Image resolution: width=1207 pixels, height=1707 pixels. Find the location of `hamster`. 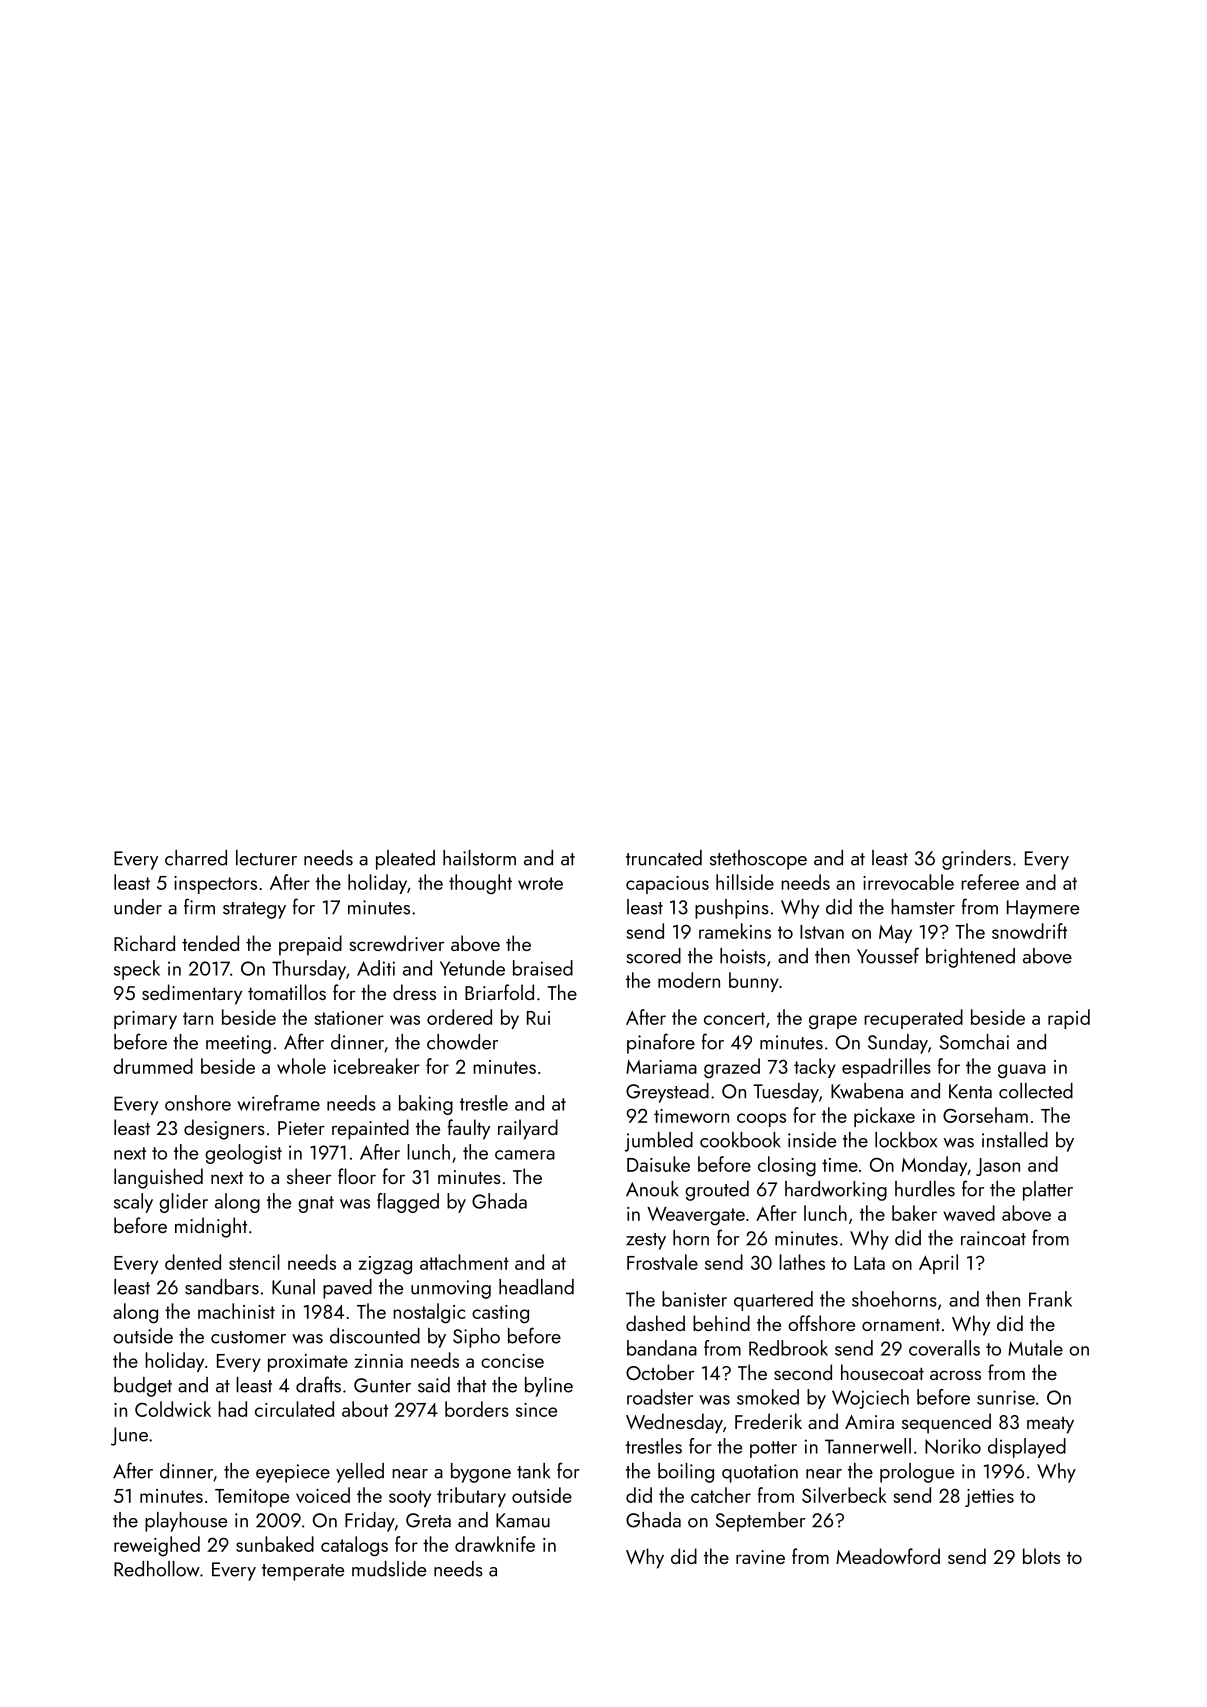

hamster is located at coordinates (923, 907).
